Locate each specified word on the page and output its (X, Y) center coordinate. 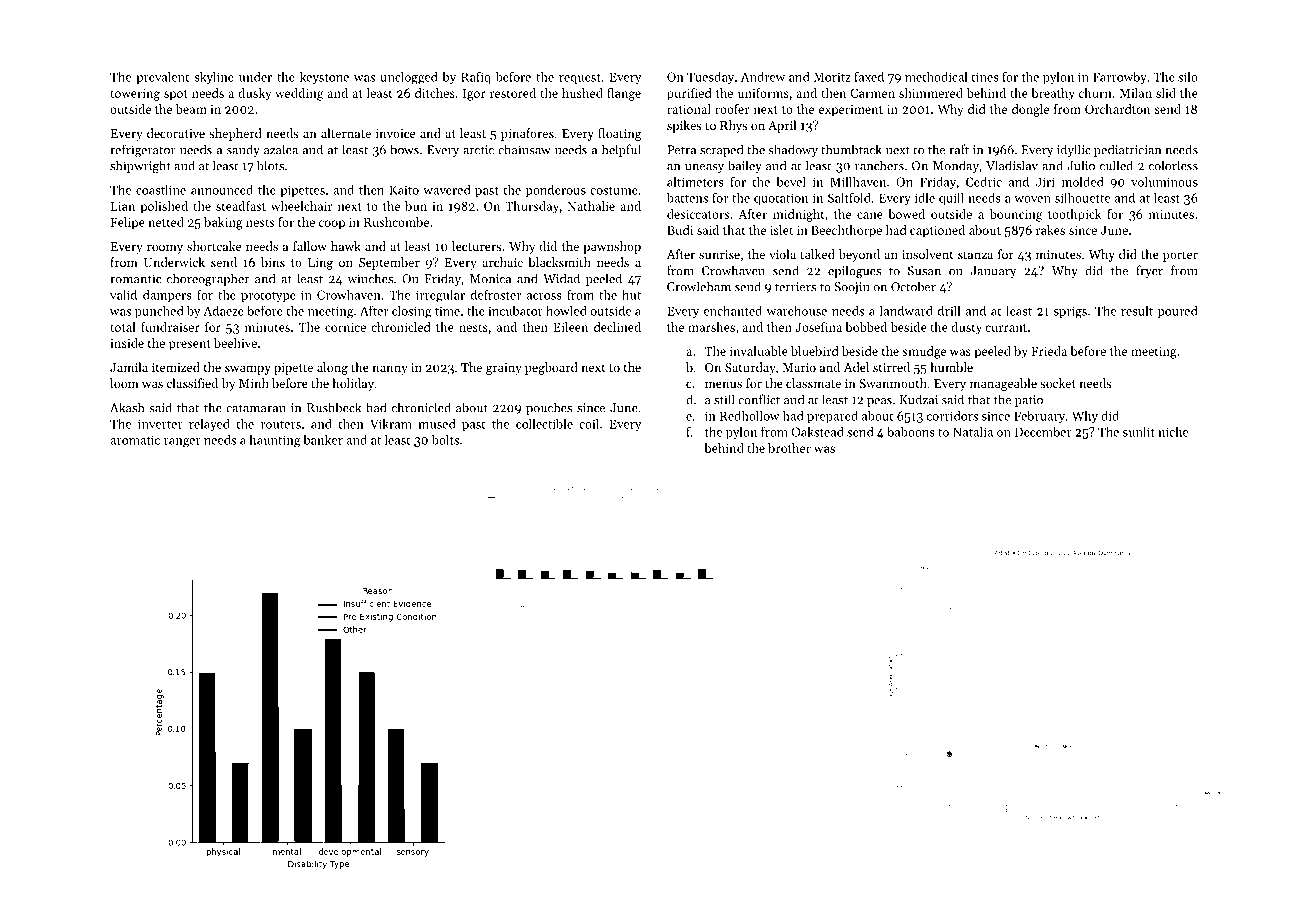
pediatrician (1127, 150)
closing (412, 312)
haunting (275, 441)
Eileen (570, 327)
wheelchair (301, 206)
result (1137, 311)
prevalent (162, 78)
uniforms (763, 93)
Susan (924, 271)
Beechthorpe (846, 231)
